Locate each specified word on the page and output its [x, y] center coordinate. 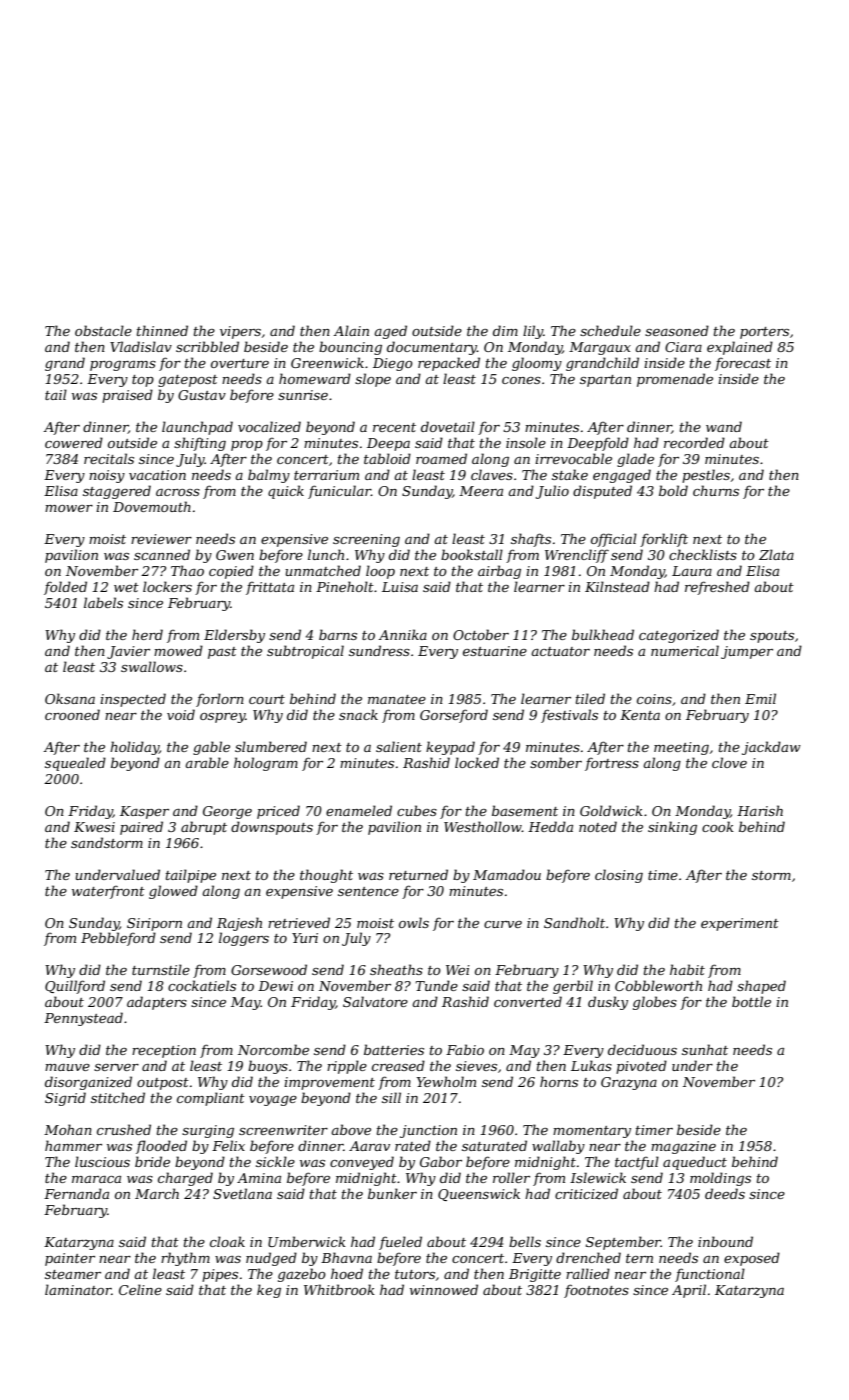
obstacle [103, 330]
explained [740, 348]
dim [505, 330]
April [689, 1291]
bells [525, 1241]
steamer [73, 1274]
